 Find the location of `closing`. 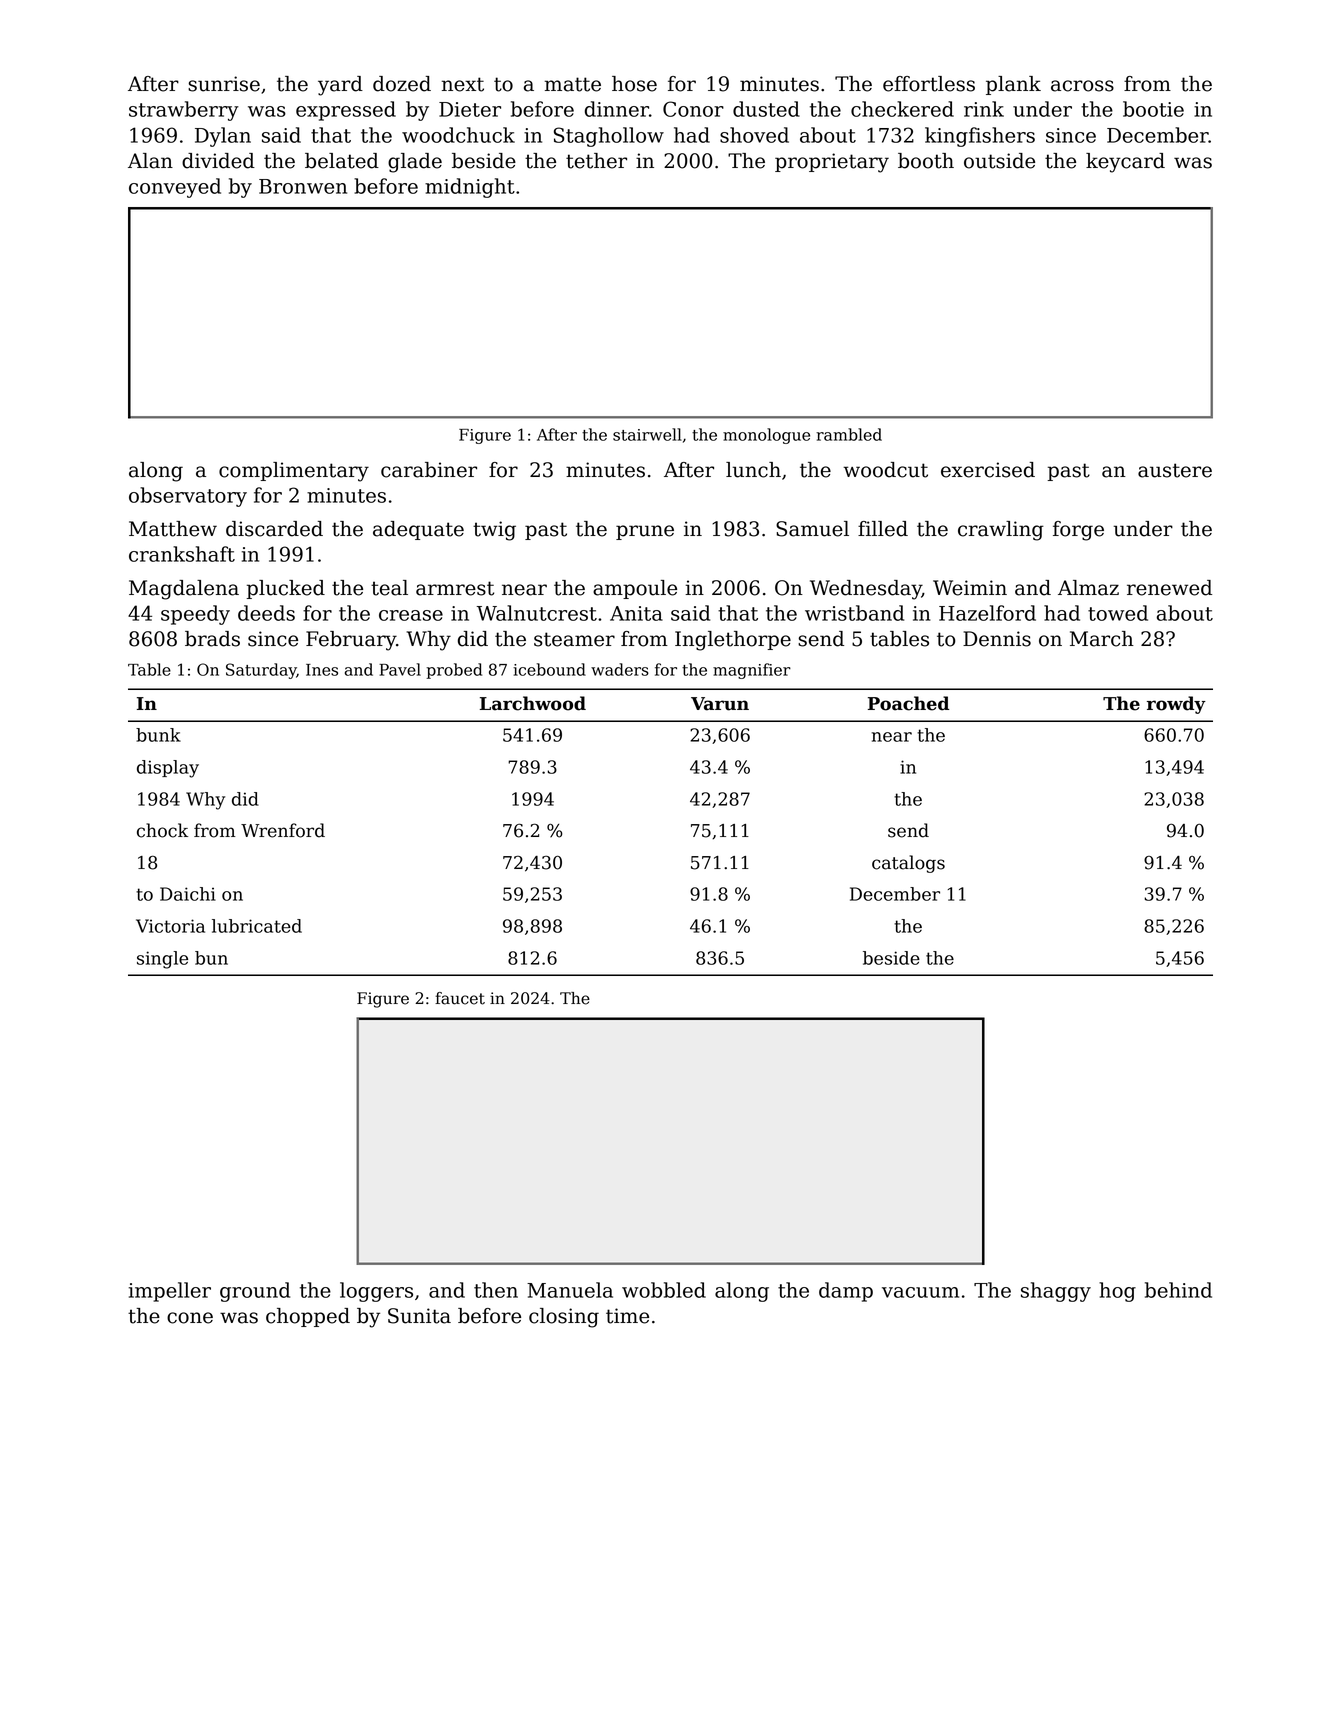

closing is located at coordinates (564, 1318).
